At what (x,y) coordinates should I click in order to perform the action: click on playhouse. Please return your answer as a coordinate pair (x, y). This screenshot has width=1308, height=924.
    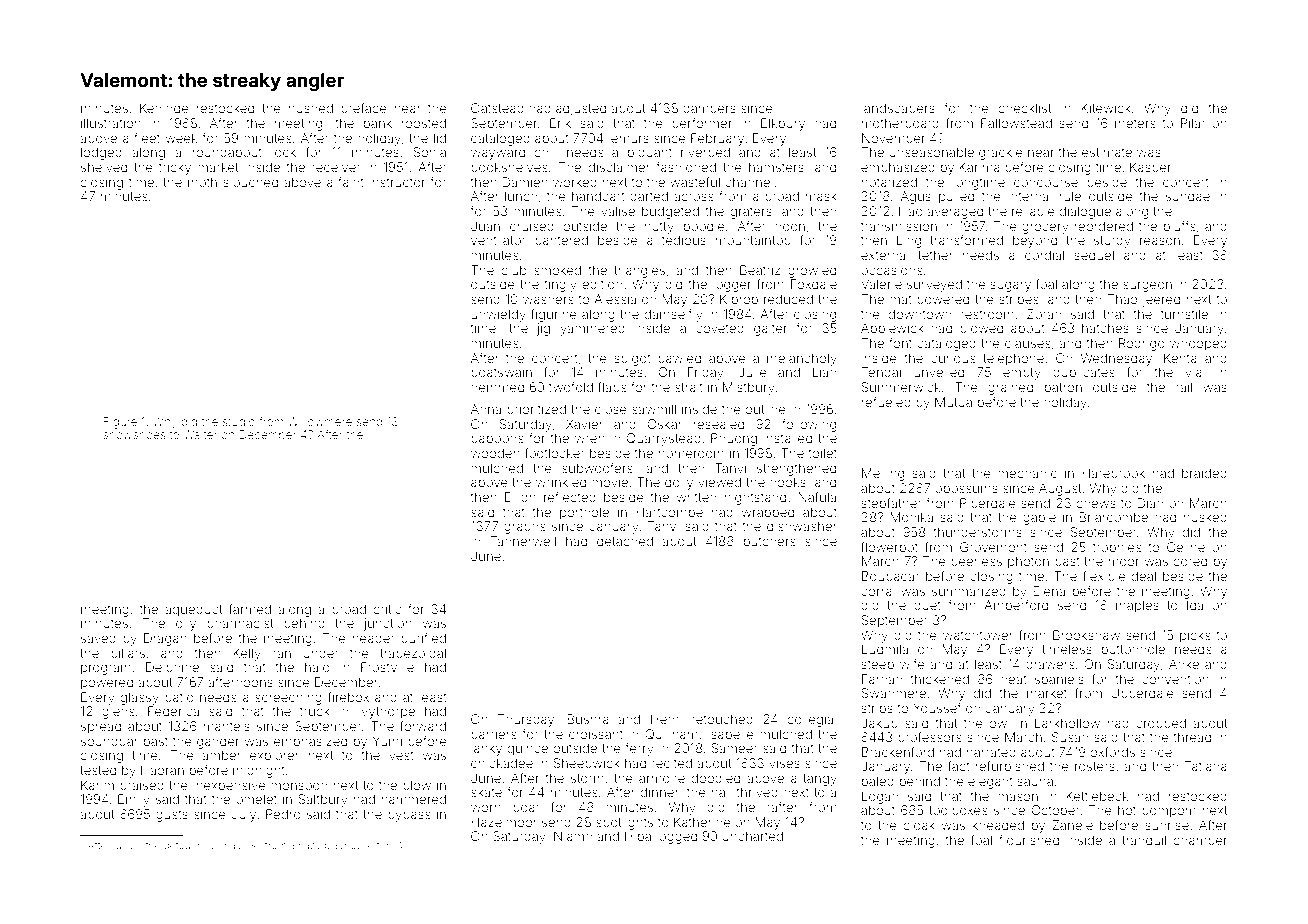
    Looking at the image, I should click on (349, 846).
